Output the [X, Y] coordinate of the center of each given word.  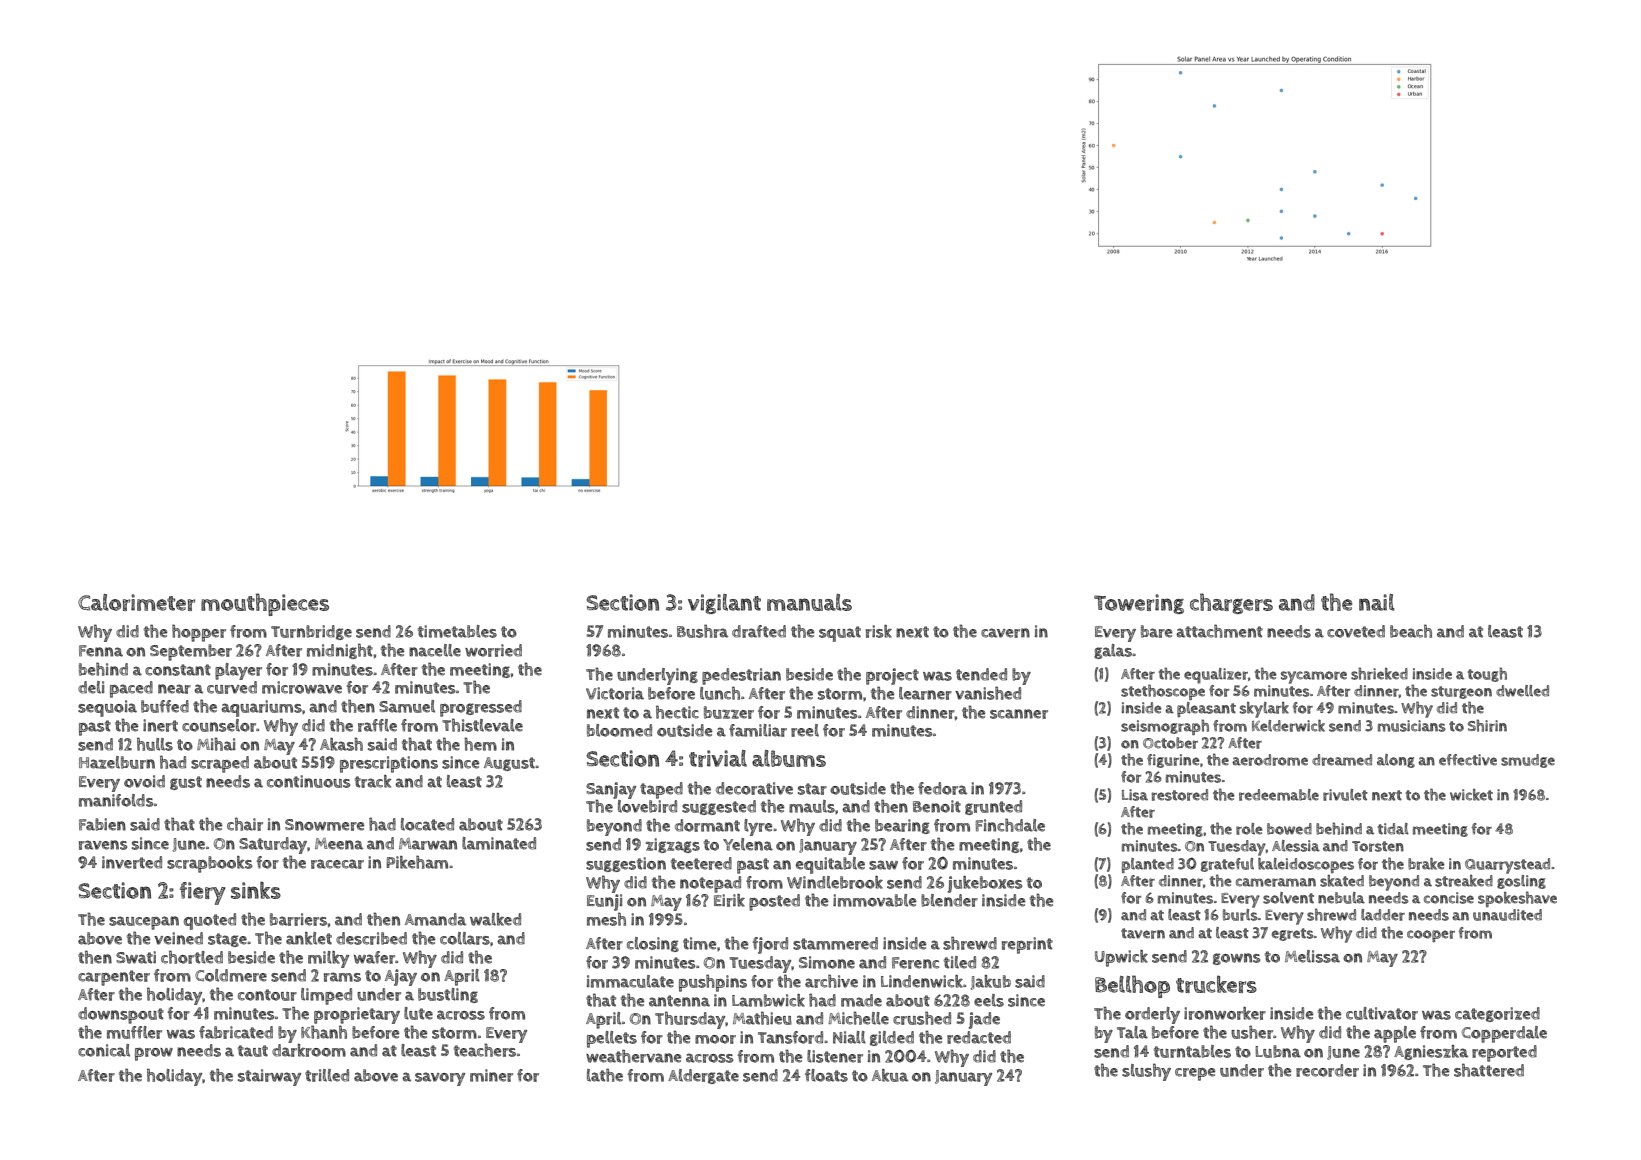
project [892, 676]
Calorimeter [136, 602]
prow [154, 1054]
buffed [165, 706]
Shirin [1487, 725]
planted [1148, 865]
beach [1411, 631]
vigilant [724, 604]
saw [883, 865]
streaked [1464, 881]
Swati [136, 957]
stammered [835, 943]
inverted [132, 862]
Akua [890, 1075]
